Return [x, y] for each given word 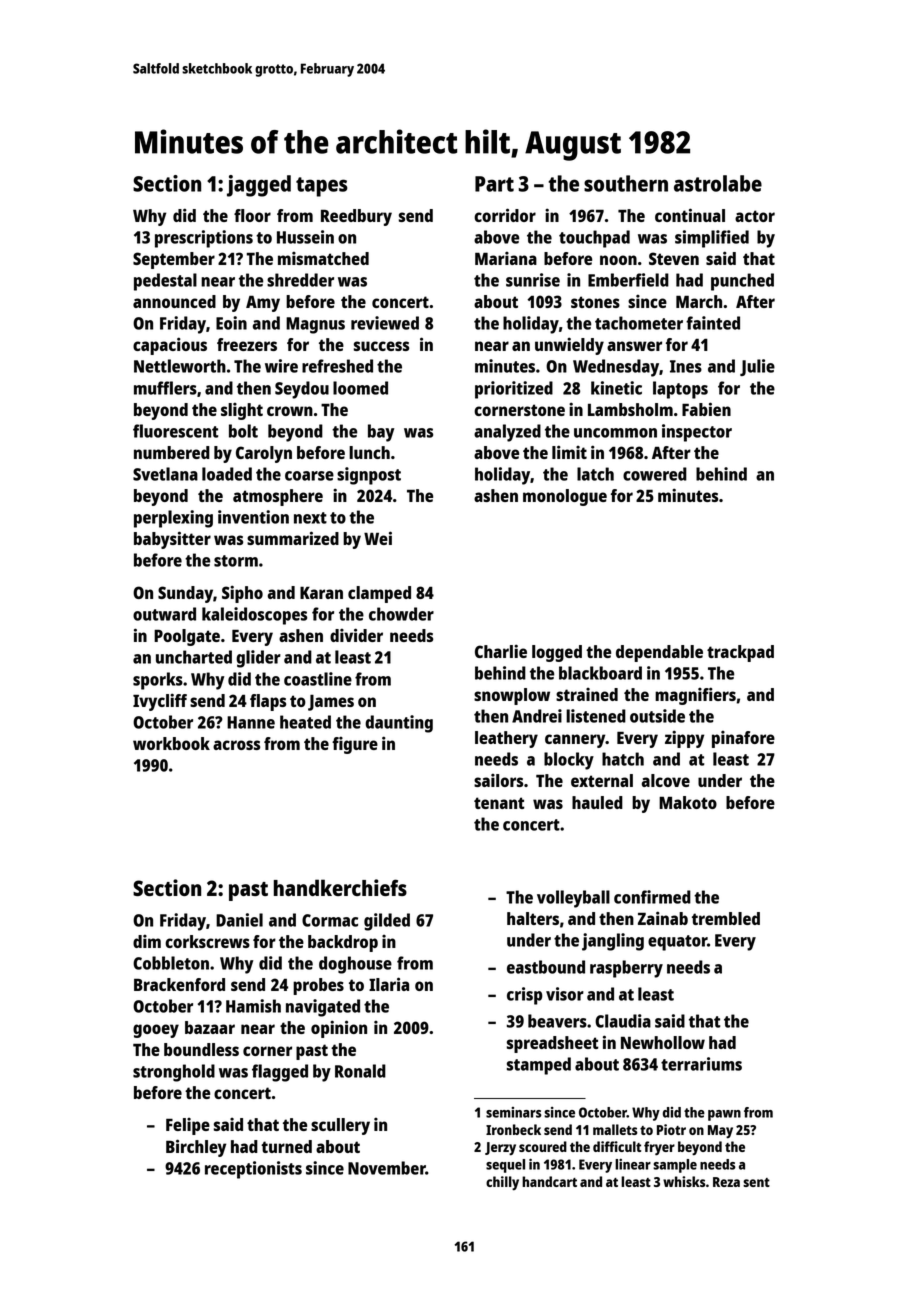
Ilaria [389, 984]
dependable [659, 653]
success [381, 346]
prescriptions [204, 239]
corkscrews [207, 941]
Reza [726, 1182]
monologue [565, 497]
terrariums [701, 1064]
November [387, 1168]
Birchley [196, 1148]
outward [164, 614]
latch [595, 474]
